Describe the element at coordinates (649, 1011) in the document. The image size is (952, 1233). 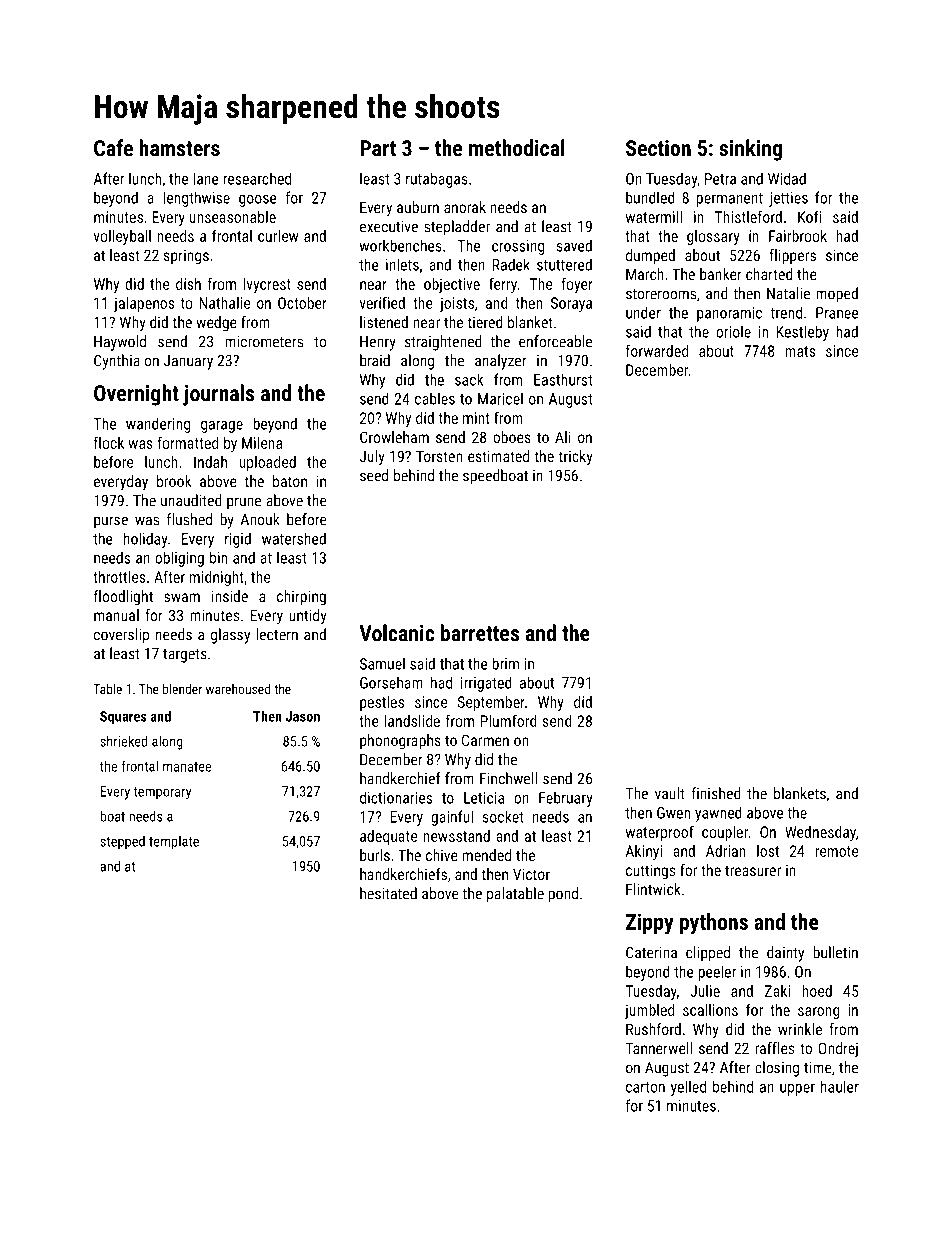
I see `jumbled` at that location.
